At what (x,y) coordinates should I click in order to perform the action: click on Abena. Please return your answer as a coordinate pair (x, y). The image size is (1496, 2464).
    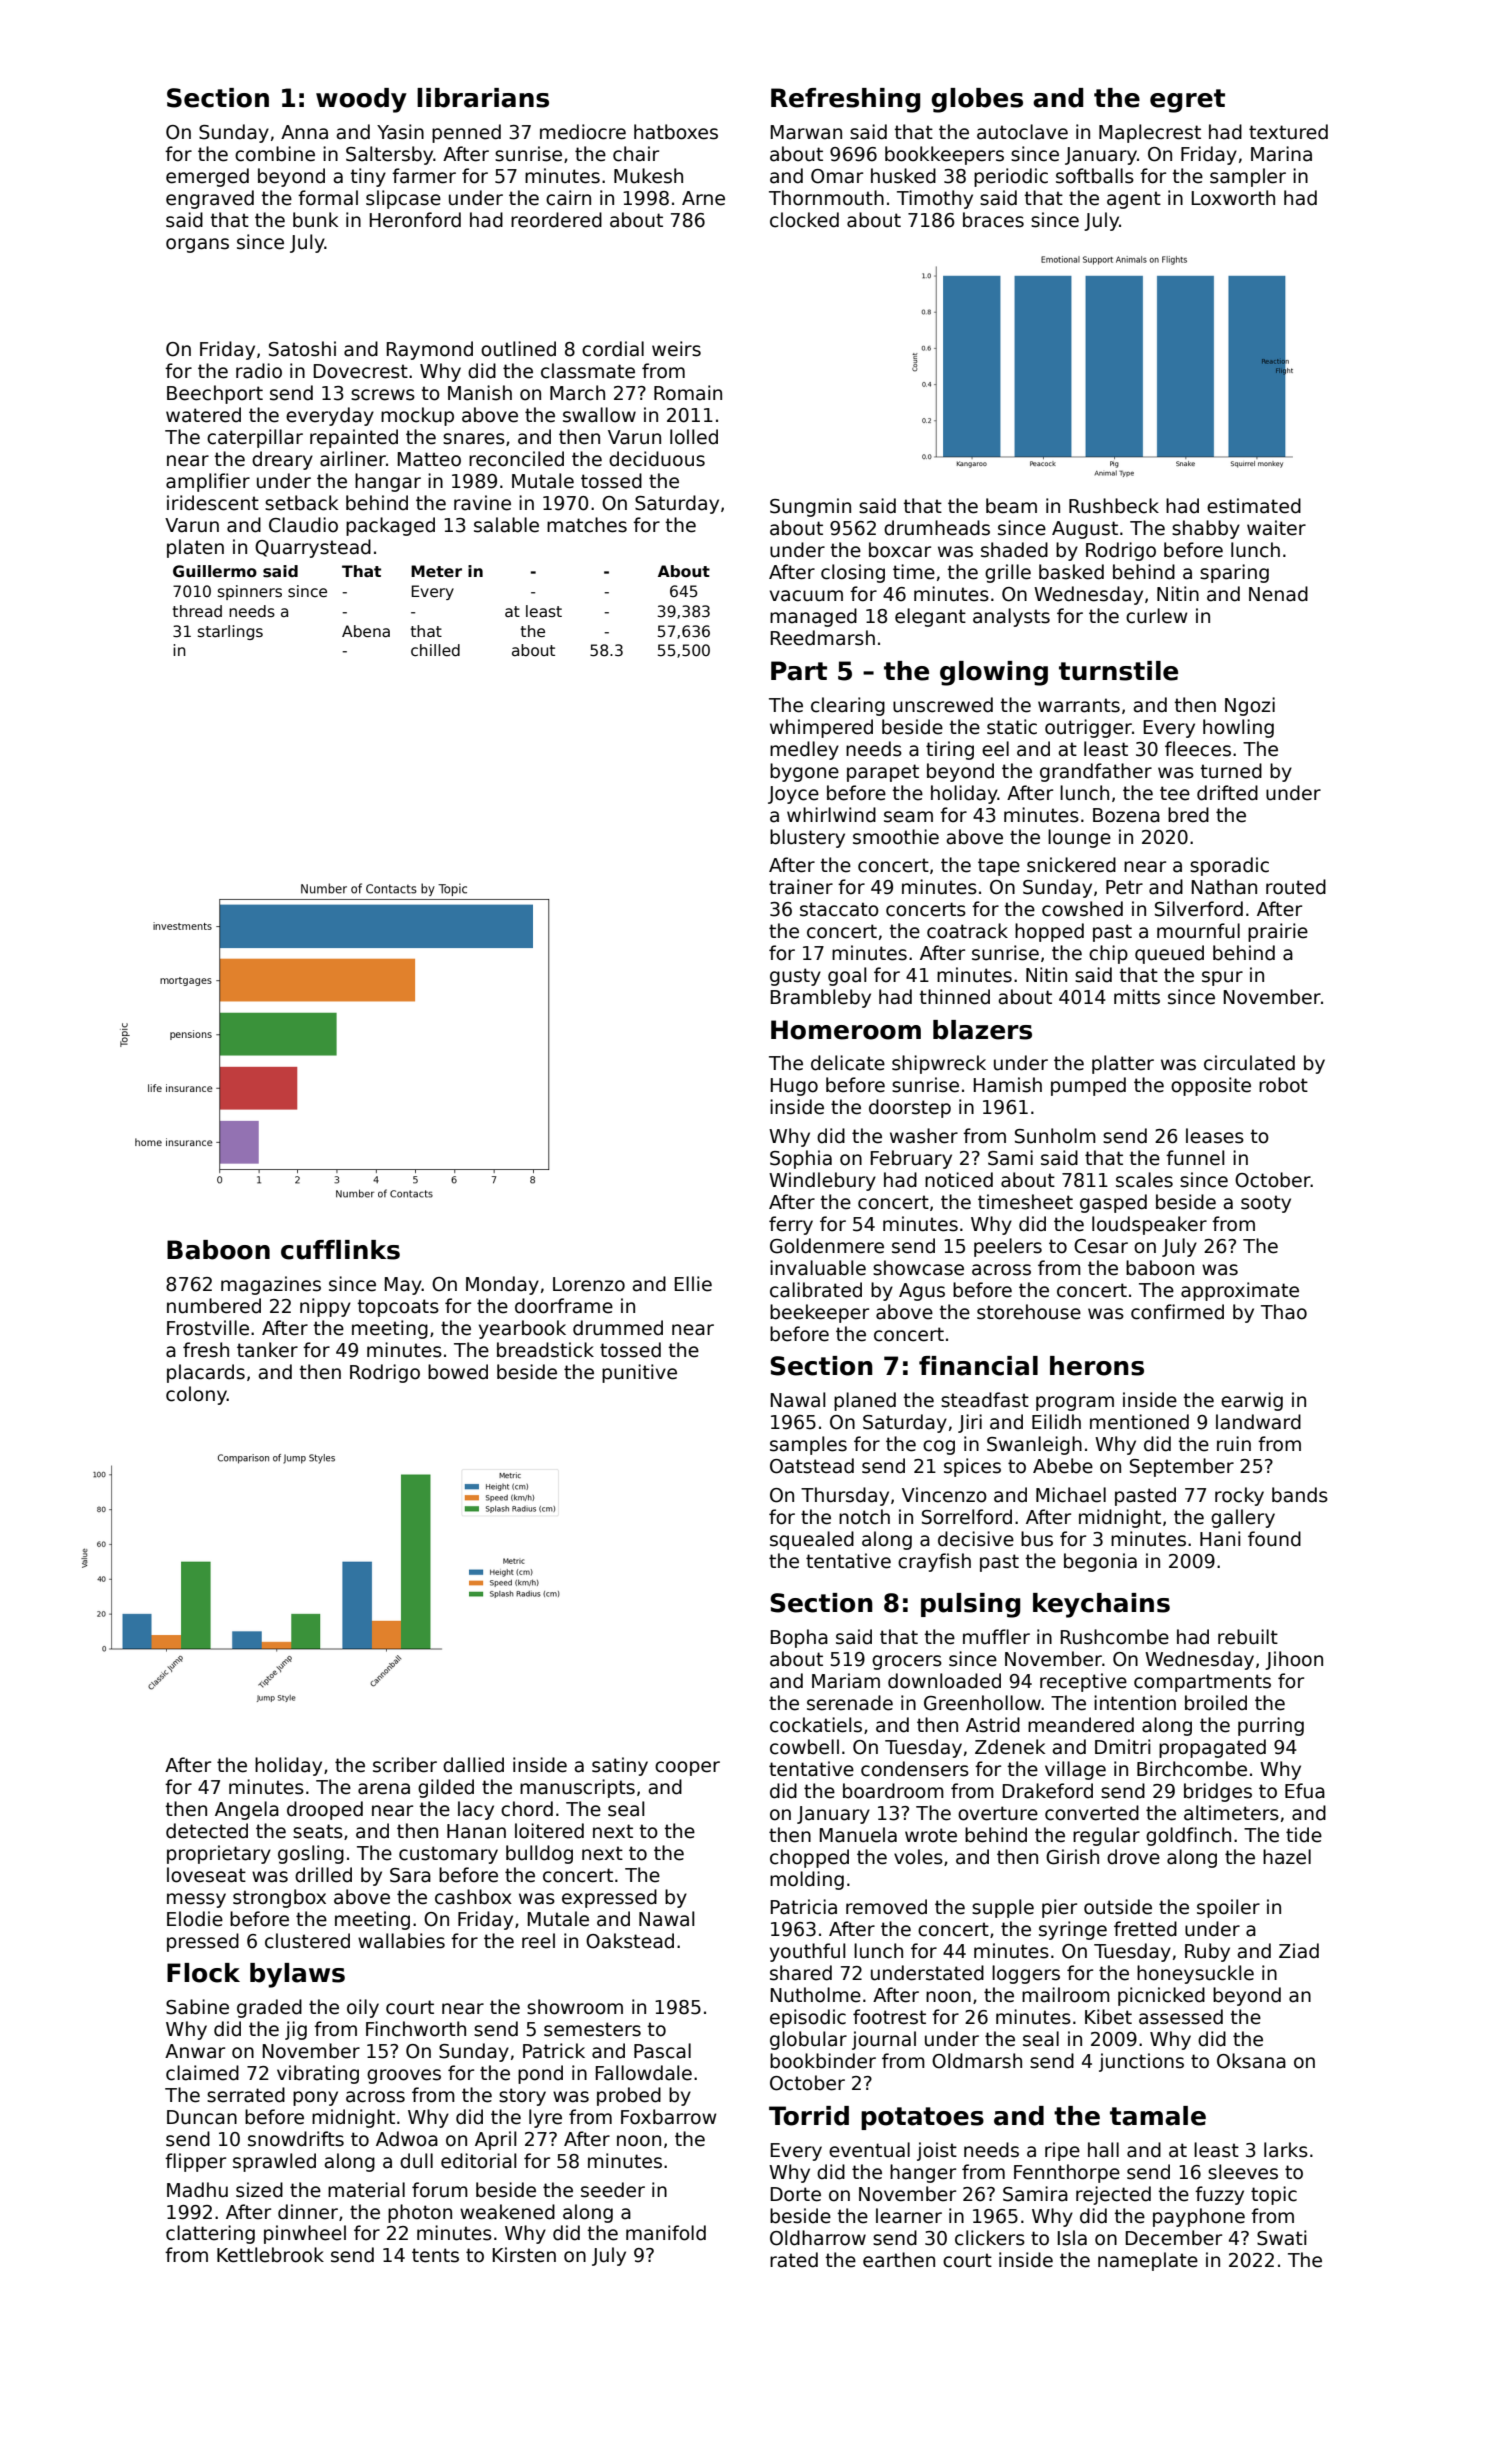
    Looking at the image, I should click on (366, 631).
